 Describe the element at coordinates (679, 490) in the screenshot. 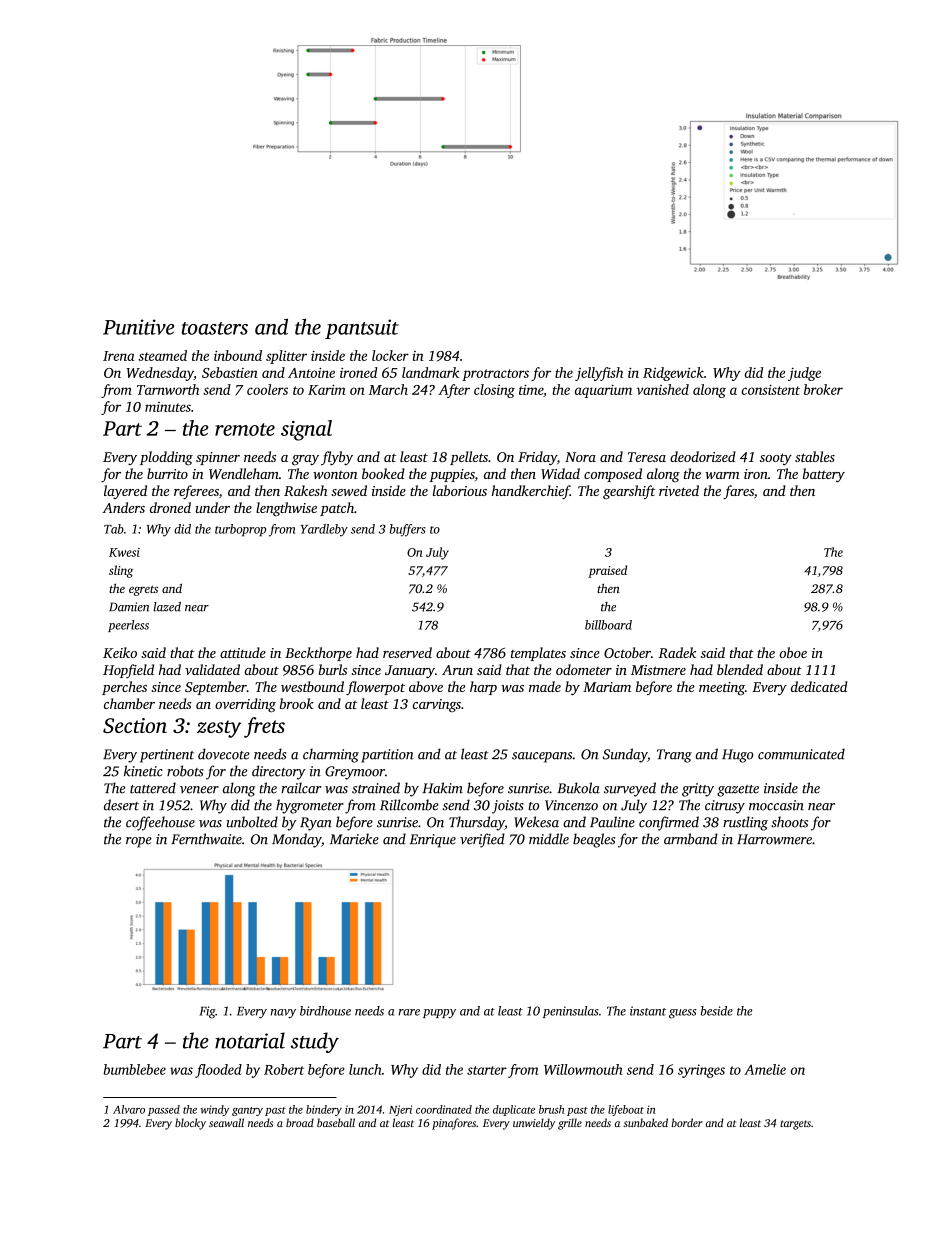

I see `riveted` at that location.
